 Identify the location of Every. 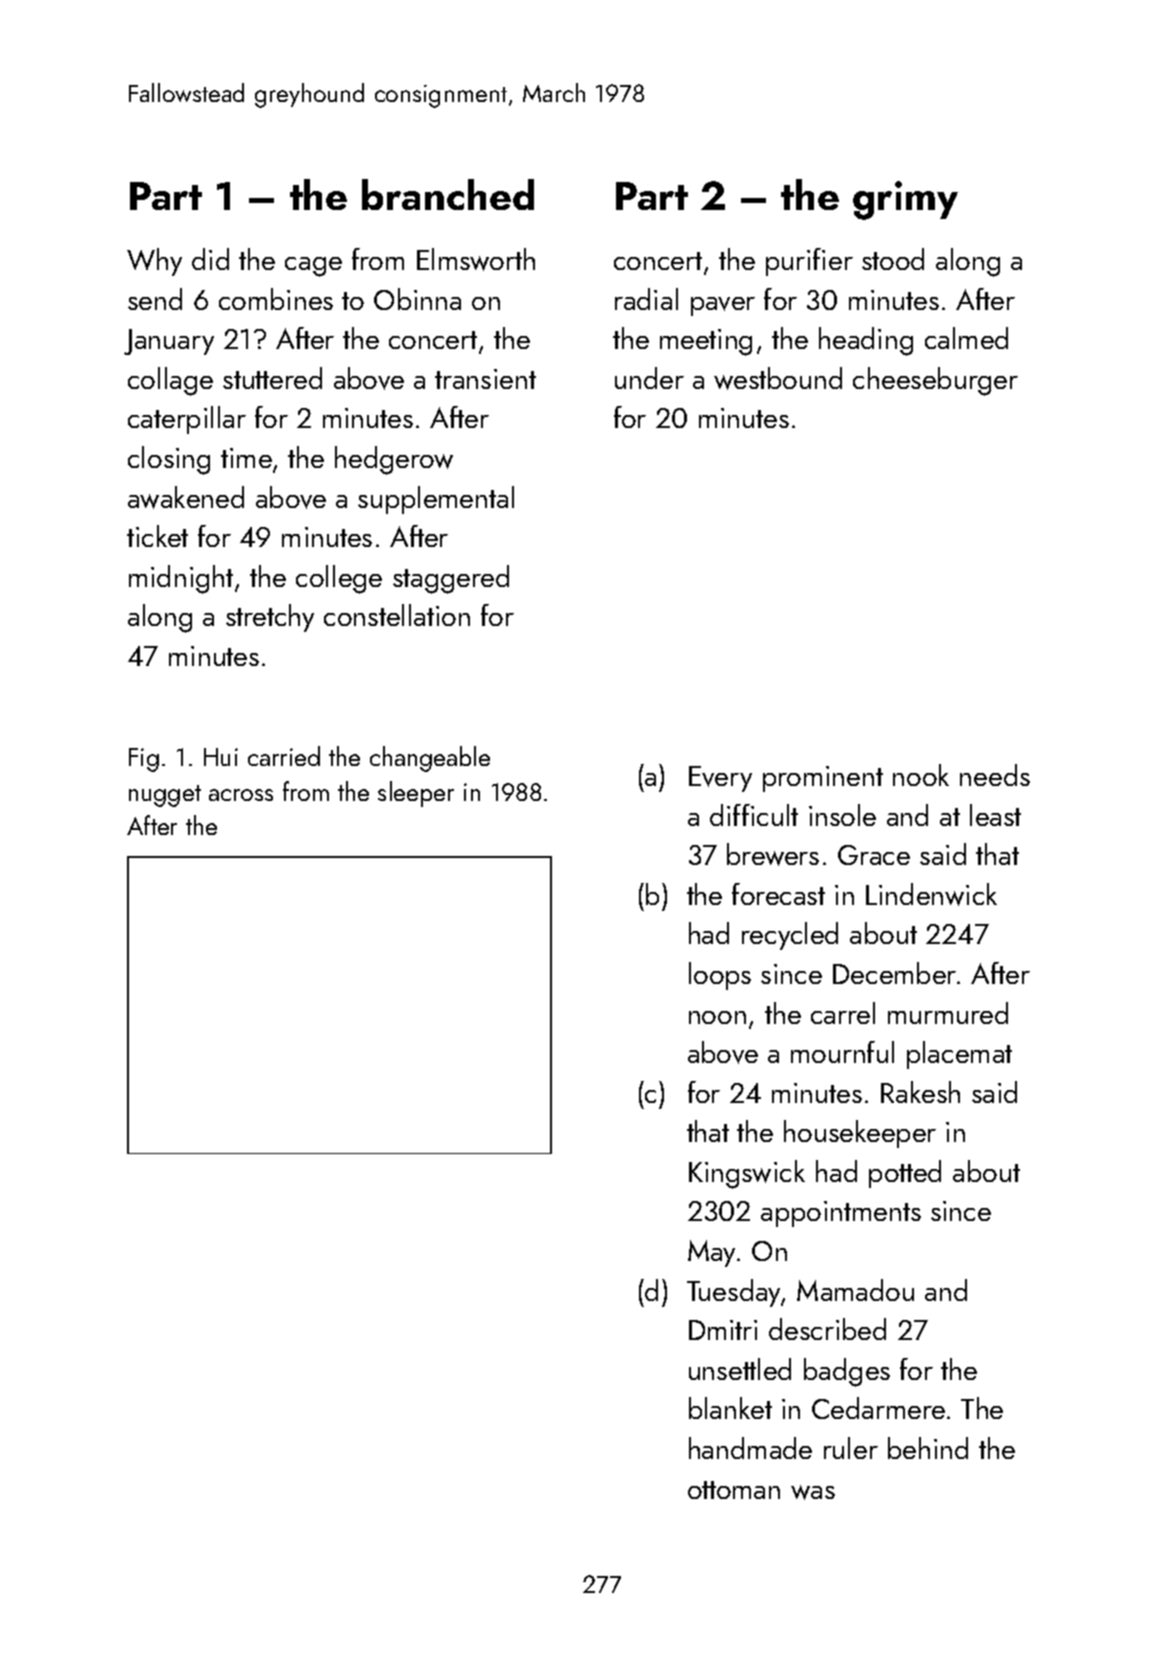
(720, 779).
